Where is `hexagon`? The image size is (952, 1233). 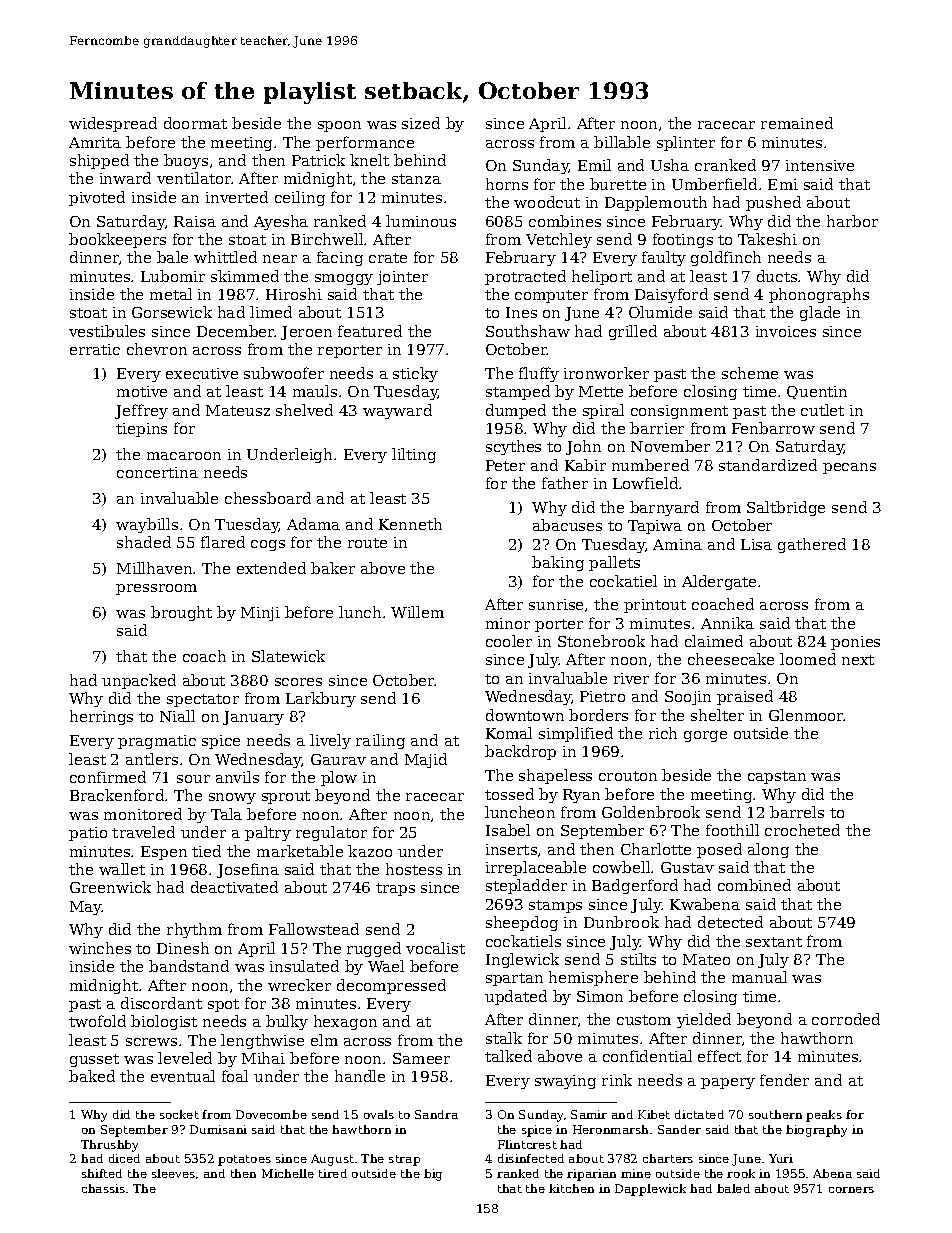 hexagon is located at coordinates (345, 1022).
